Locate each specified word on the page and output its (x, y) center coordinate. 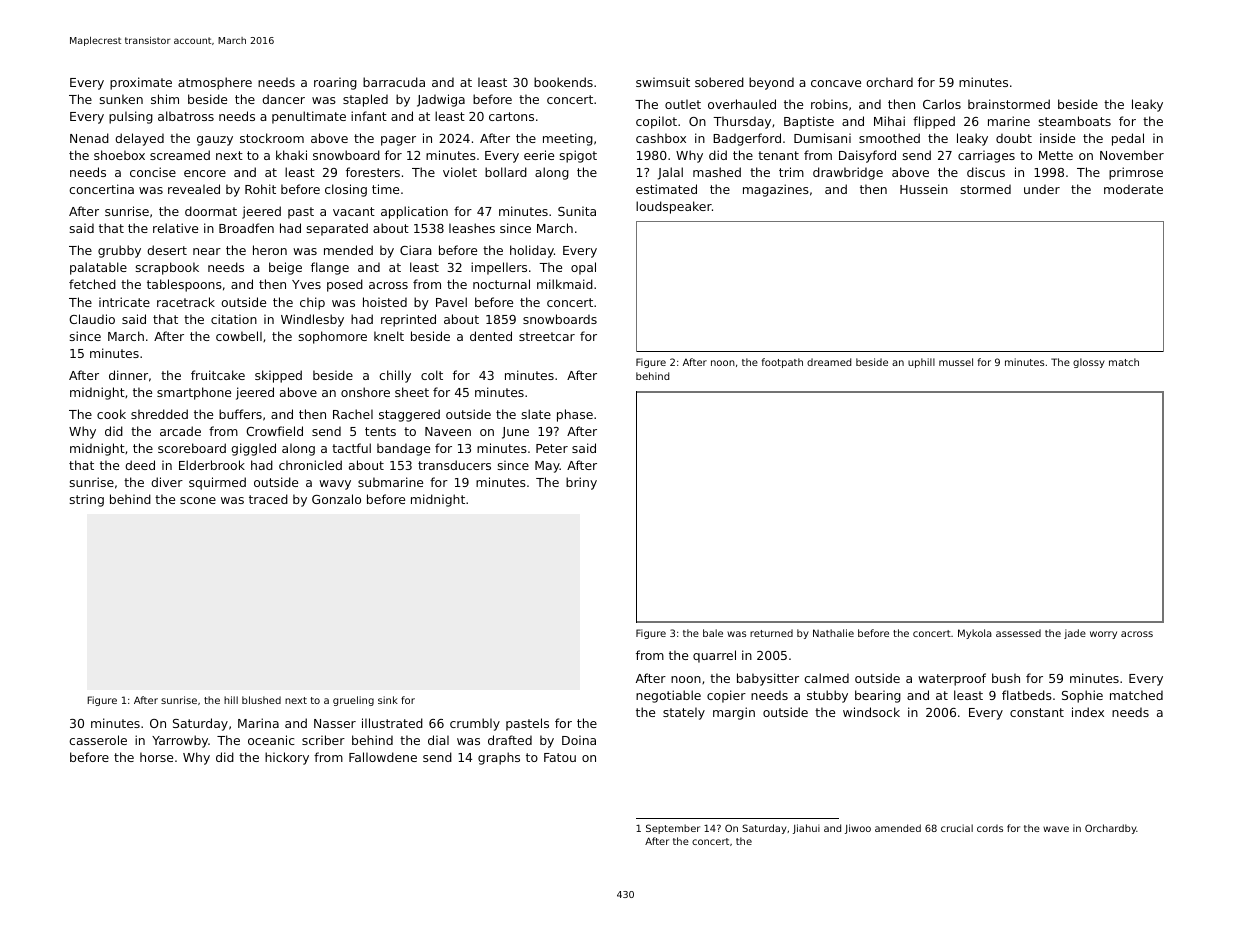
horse (156, 757)
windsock (871, 712)
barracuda (394, 82)
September (673, 829)
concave (836, 83)
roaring (335, 83)
